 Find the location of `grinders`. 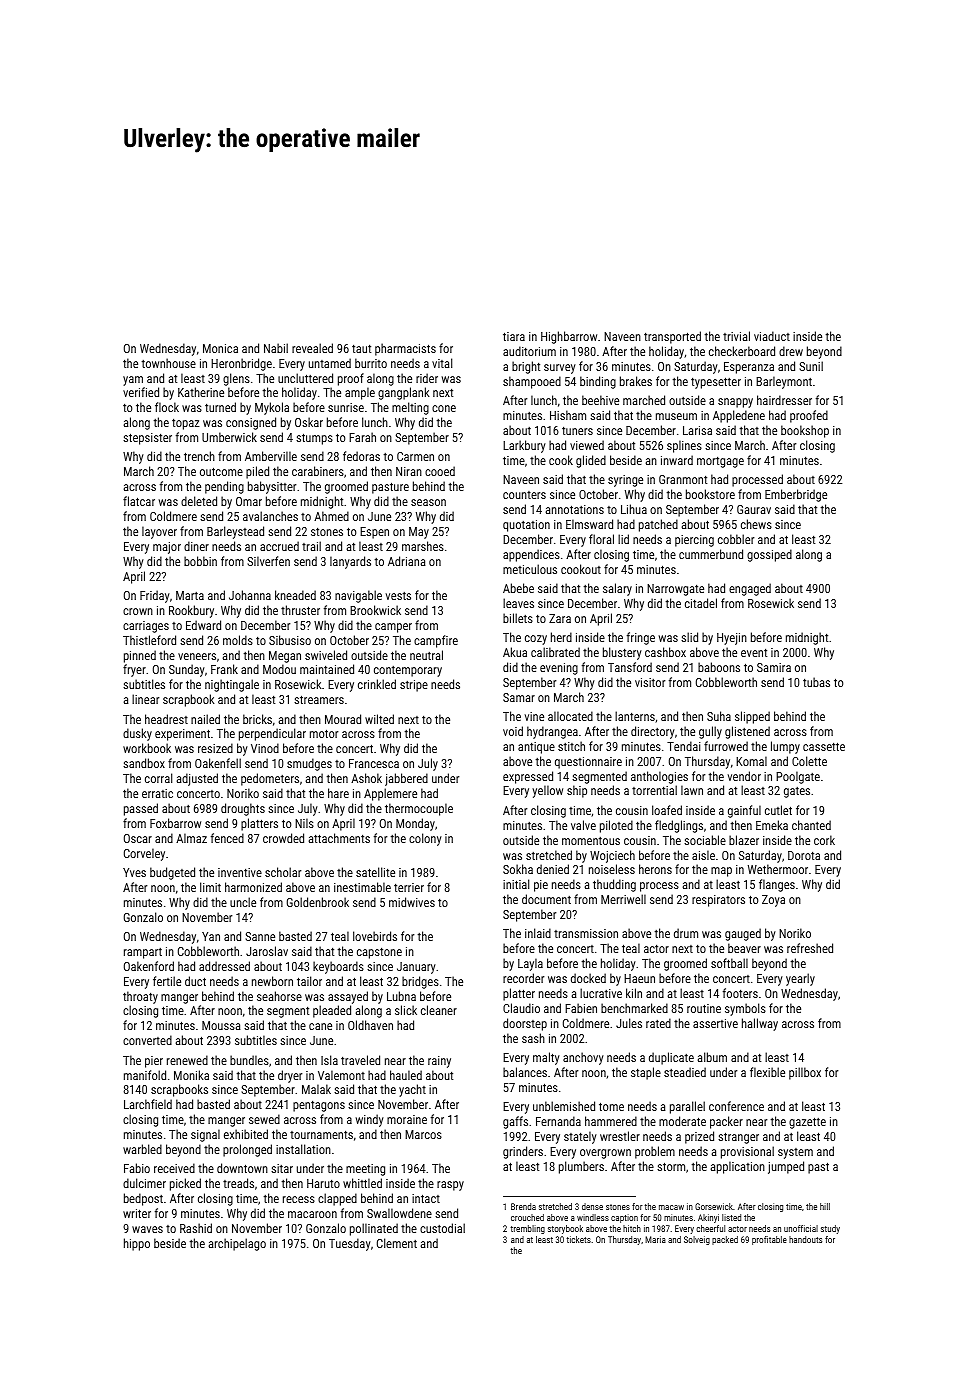

grinders is located at coordinates (523, 1152).
